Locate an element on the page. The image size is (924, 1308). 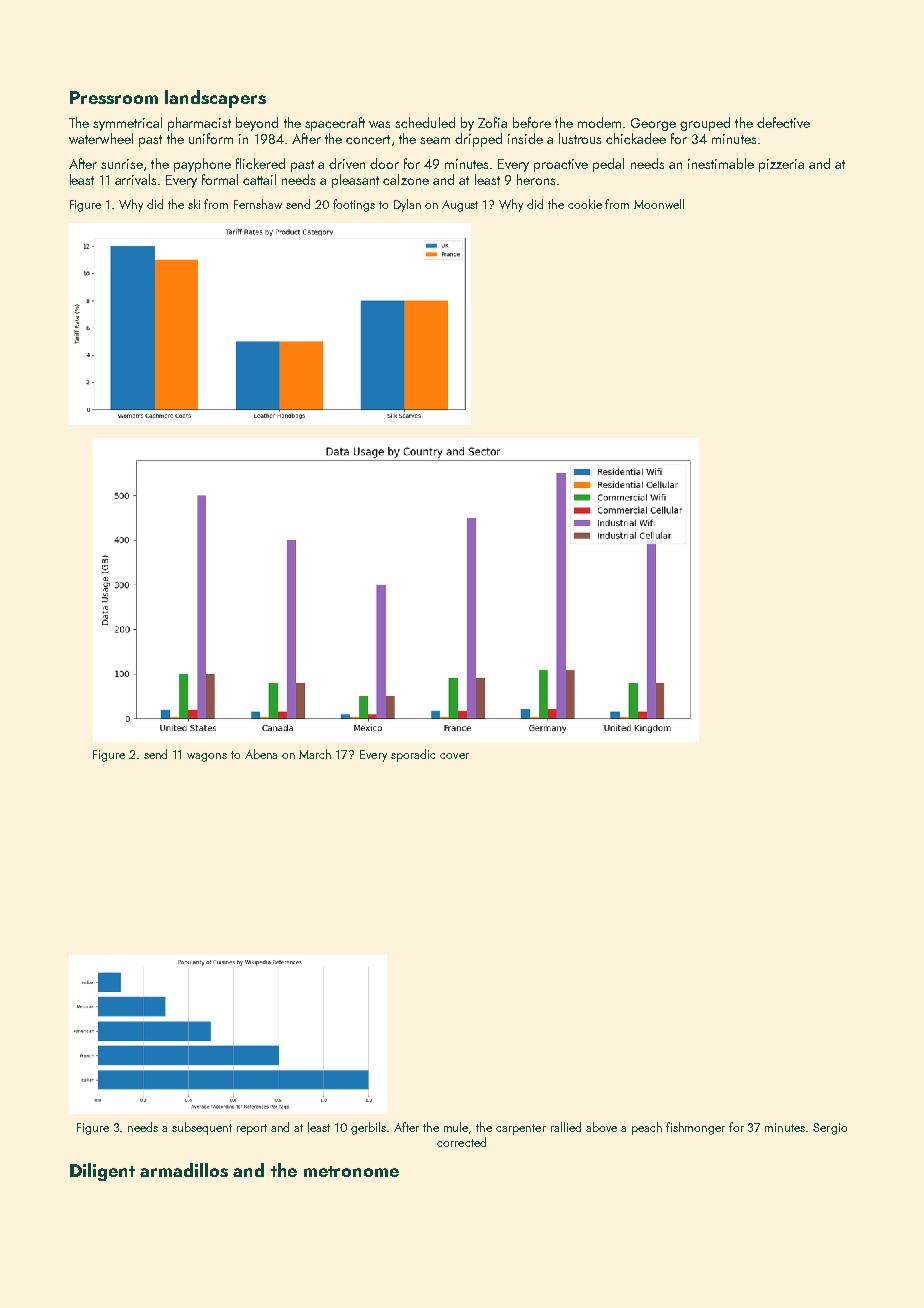
waterwheel is located at coordinates (101, 138).
